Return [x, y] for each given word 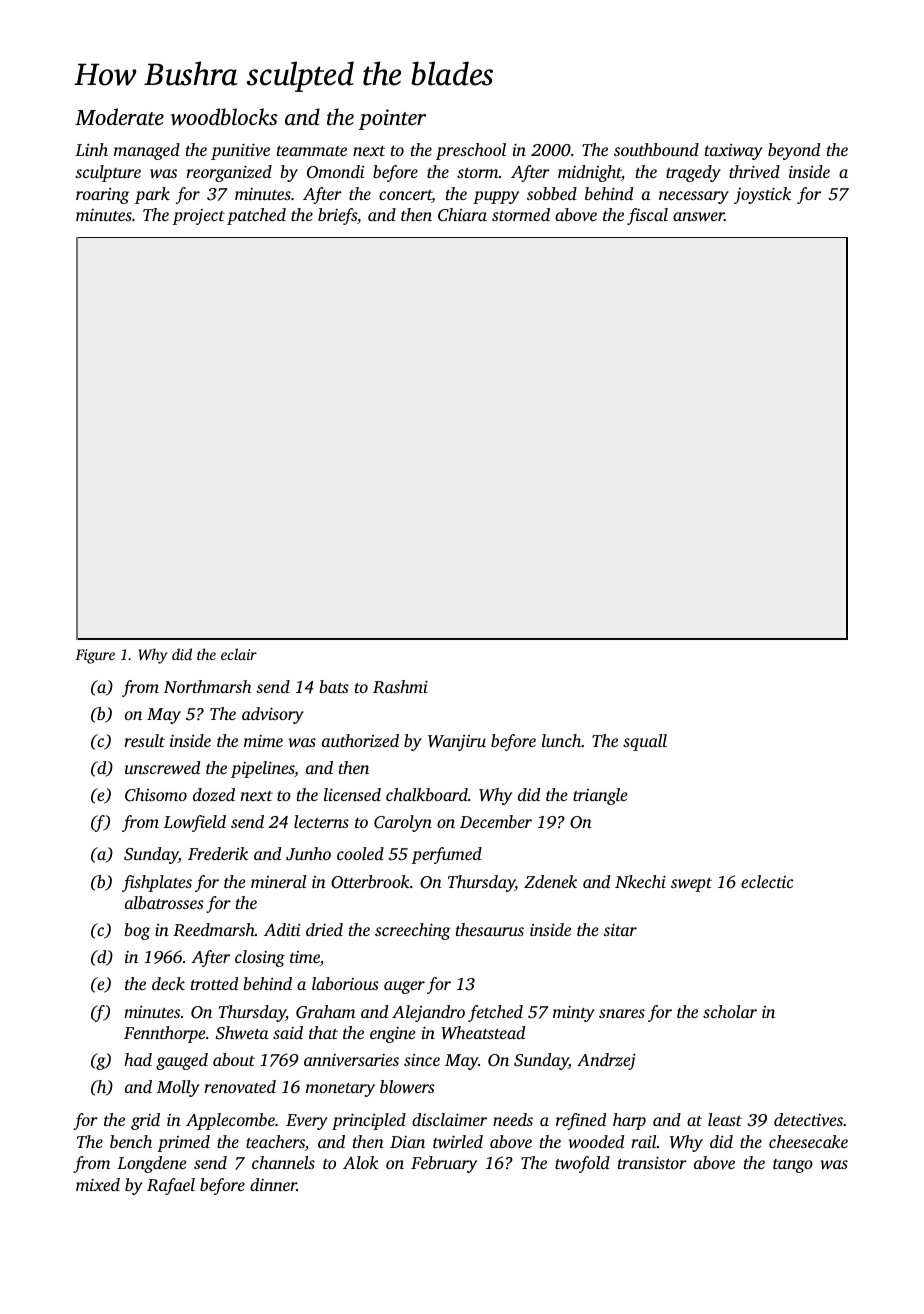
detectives [808, 1119]
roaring [102, 196]
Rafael [171, 1186]
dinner [273, 1184]
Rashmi [400, 687]
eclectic [767, 881]
